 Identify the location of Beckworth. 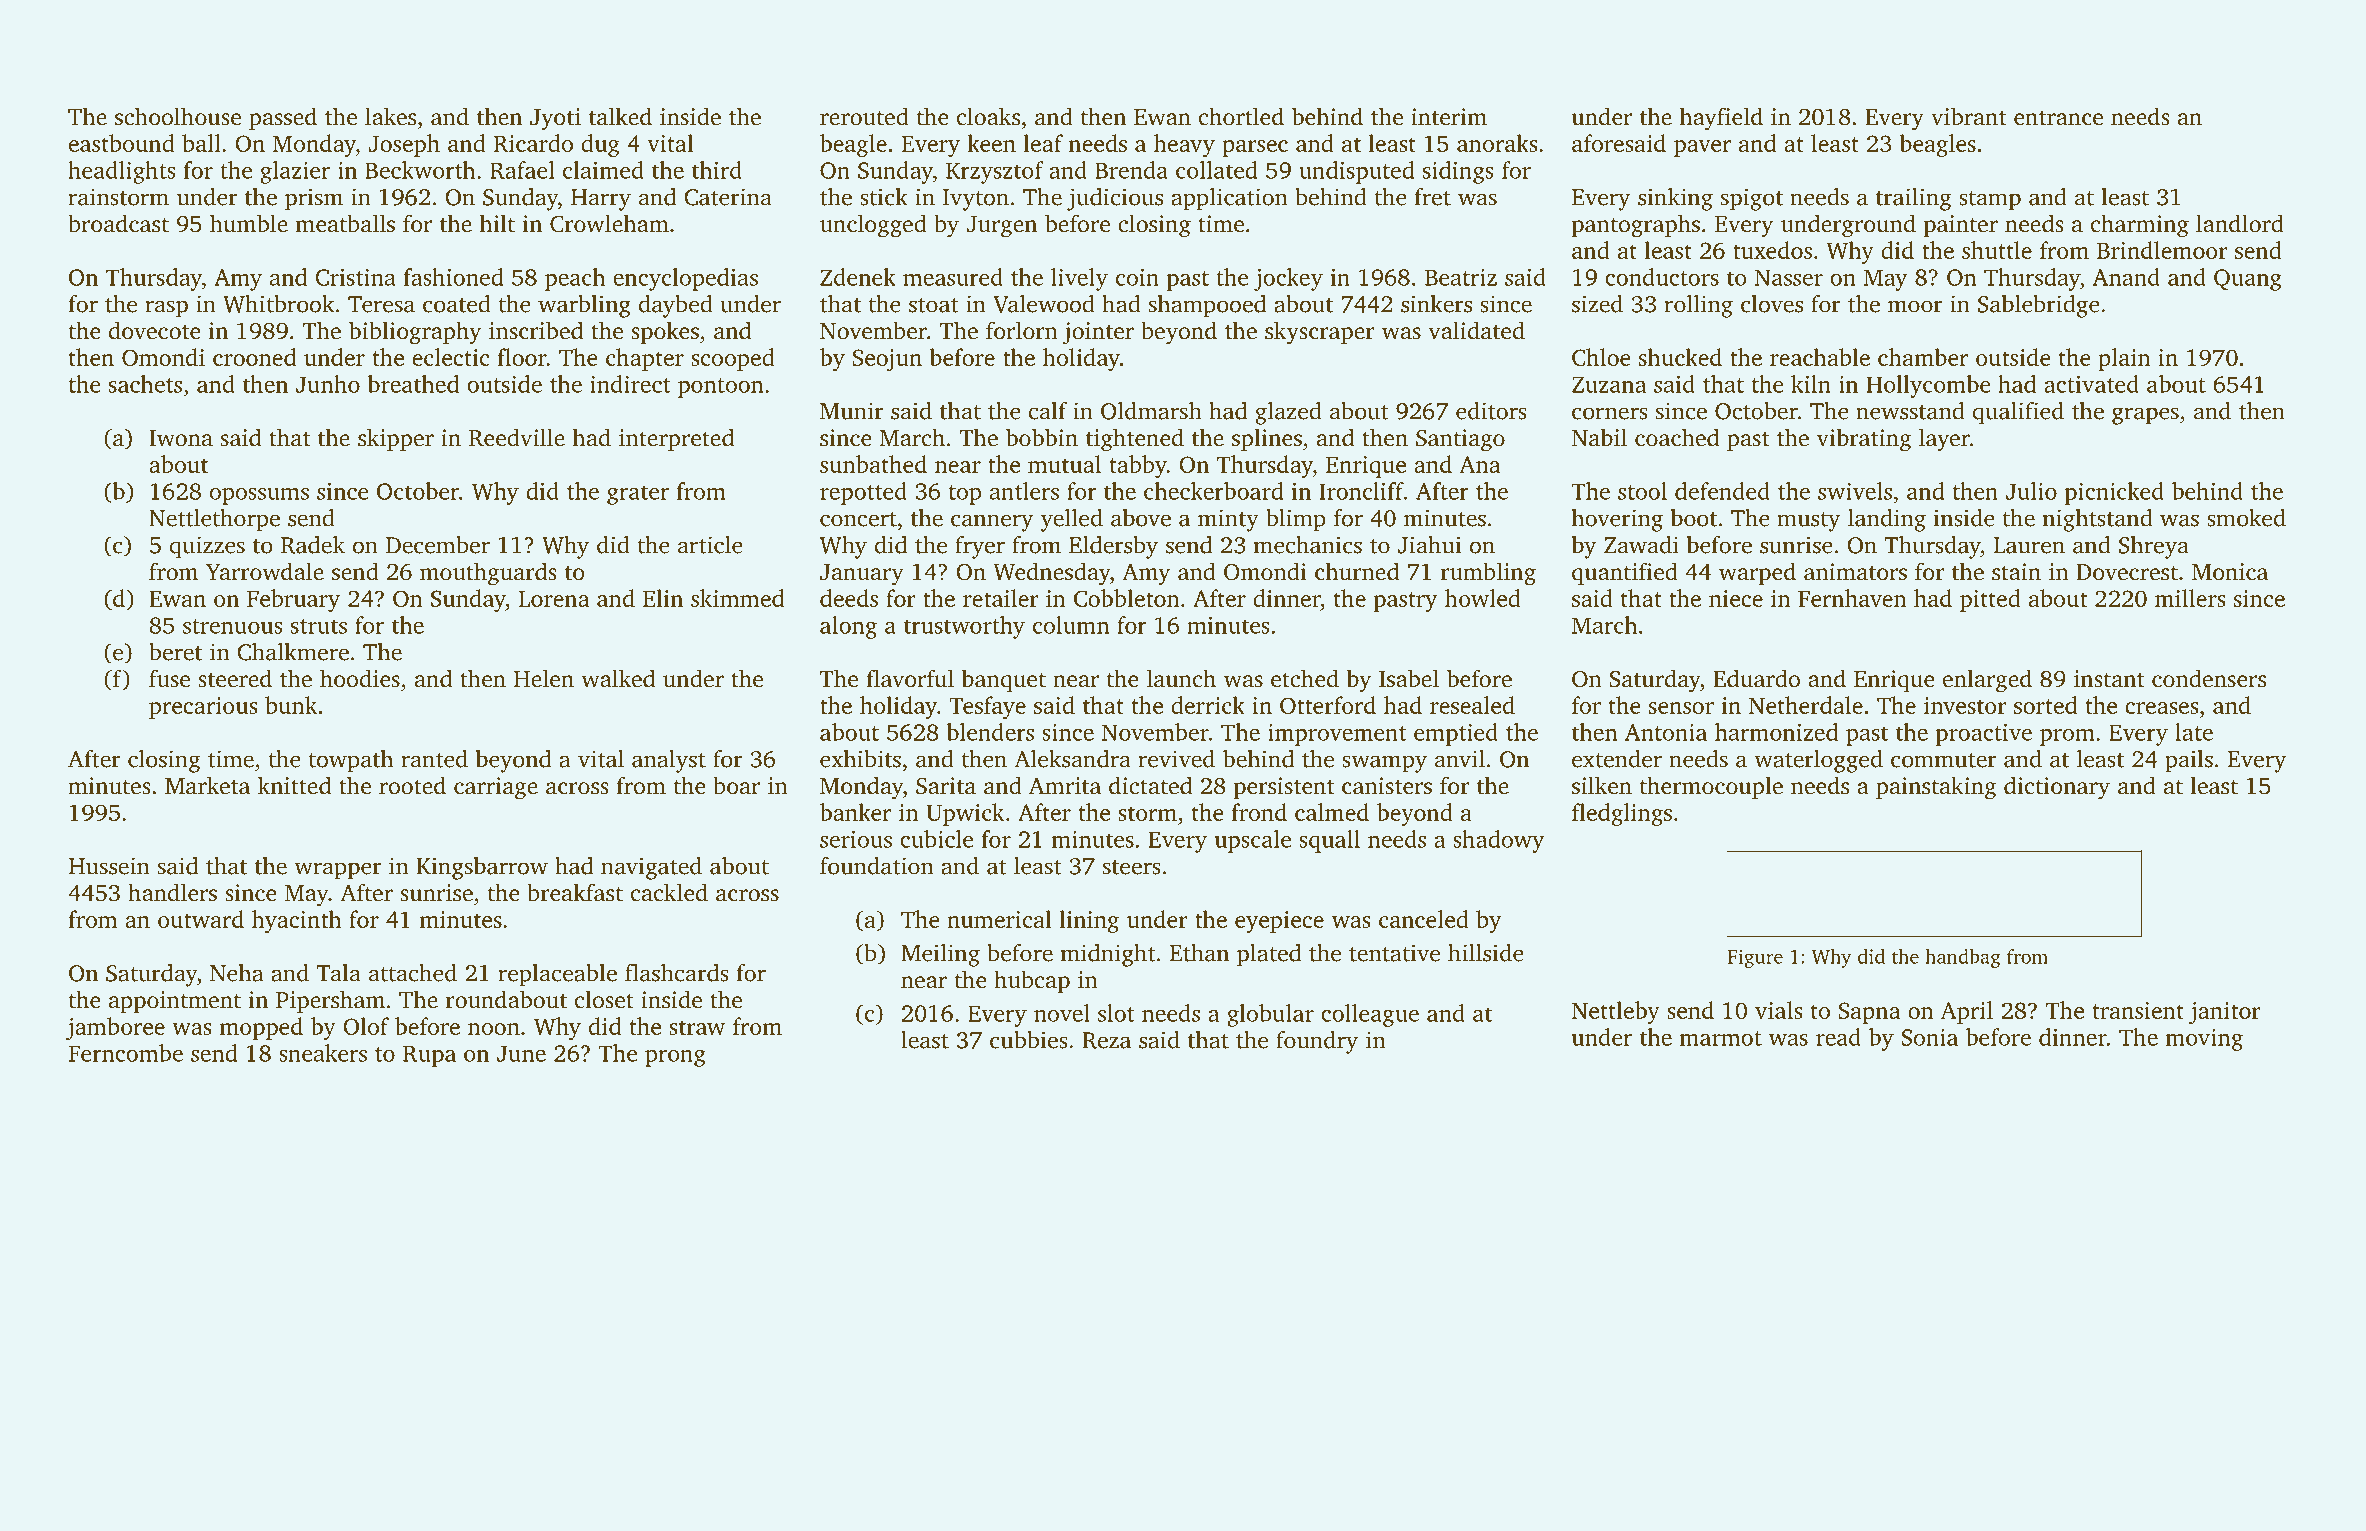
(420, 170).
